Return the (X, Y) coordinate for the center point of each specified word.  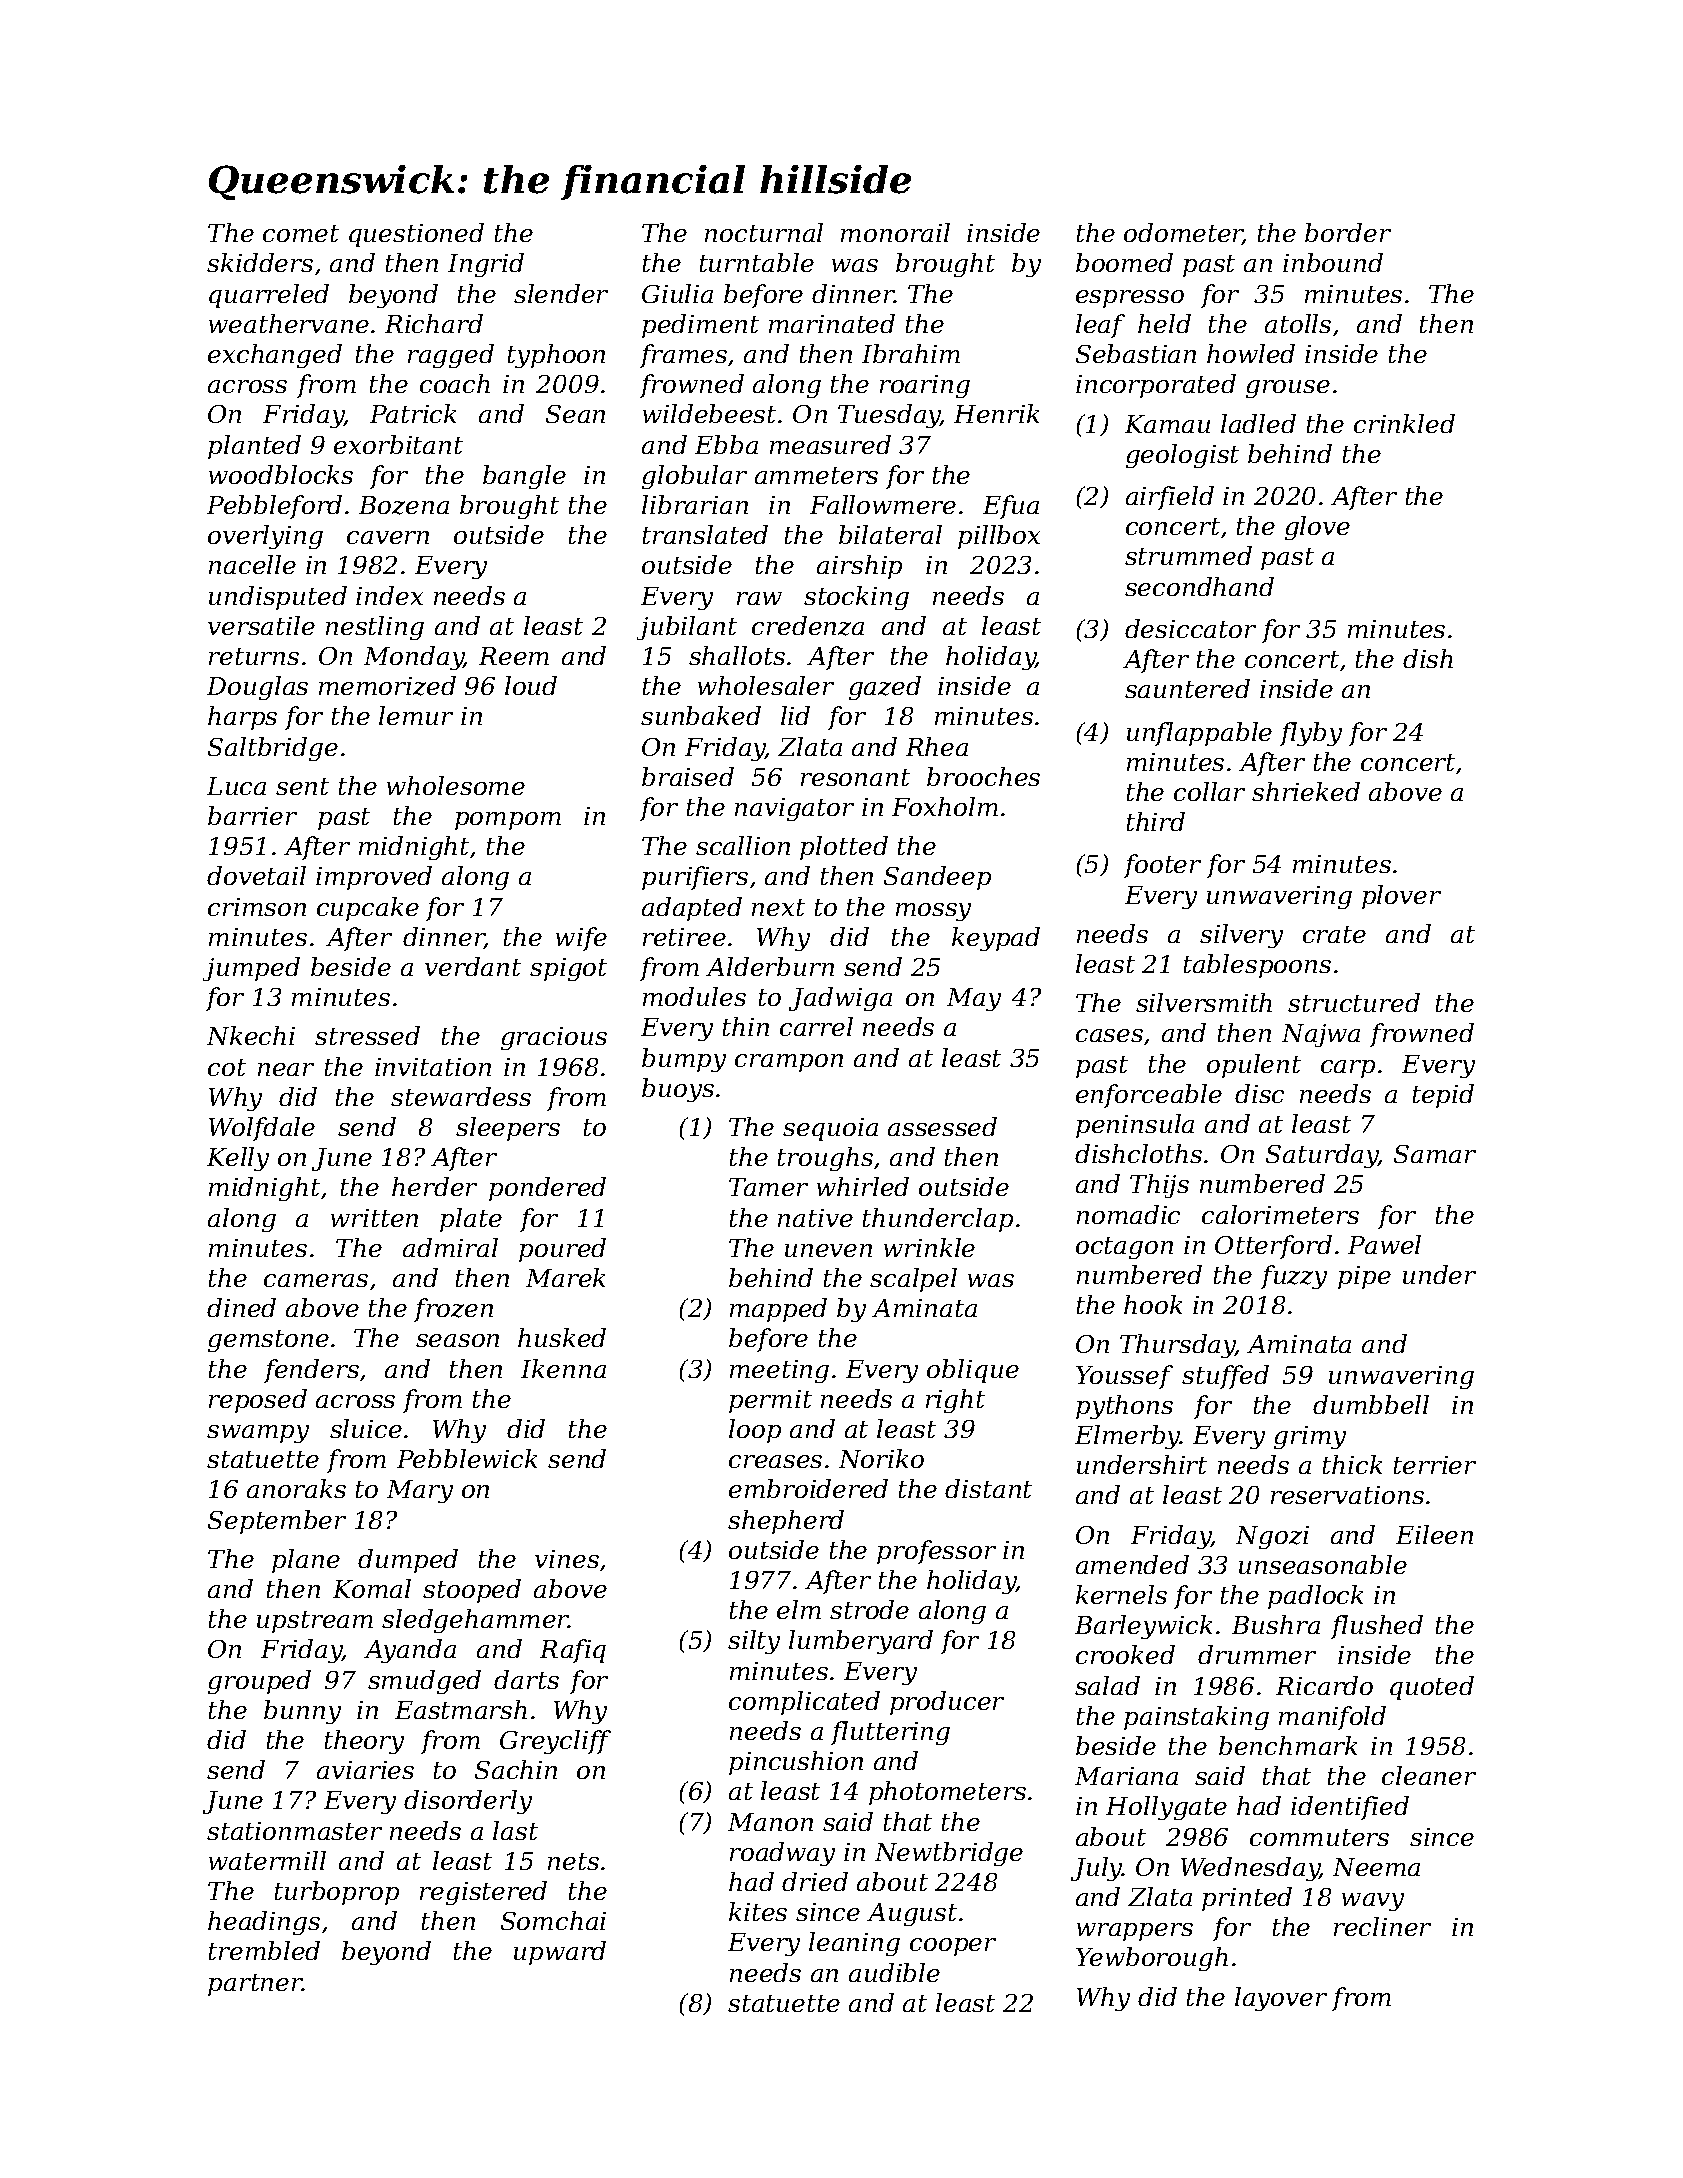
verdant (473, 966)
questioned (416, 235)
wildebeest (709, 413)
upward (560, 1953)
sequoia (830, 1129)
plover (1401, 897)
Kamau (1167, 424)
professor (936, 1552)
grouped (259, 1682)
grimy (1310, 1437)
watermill (267, 1860)
